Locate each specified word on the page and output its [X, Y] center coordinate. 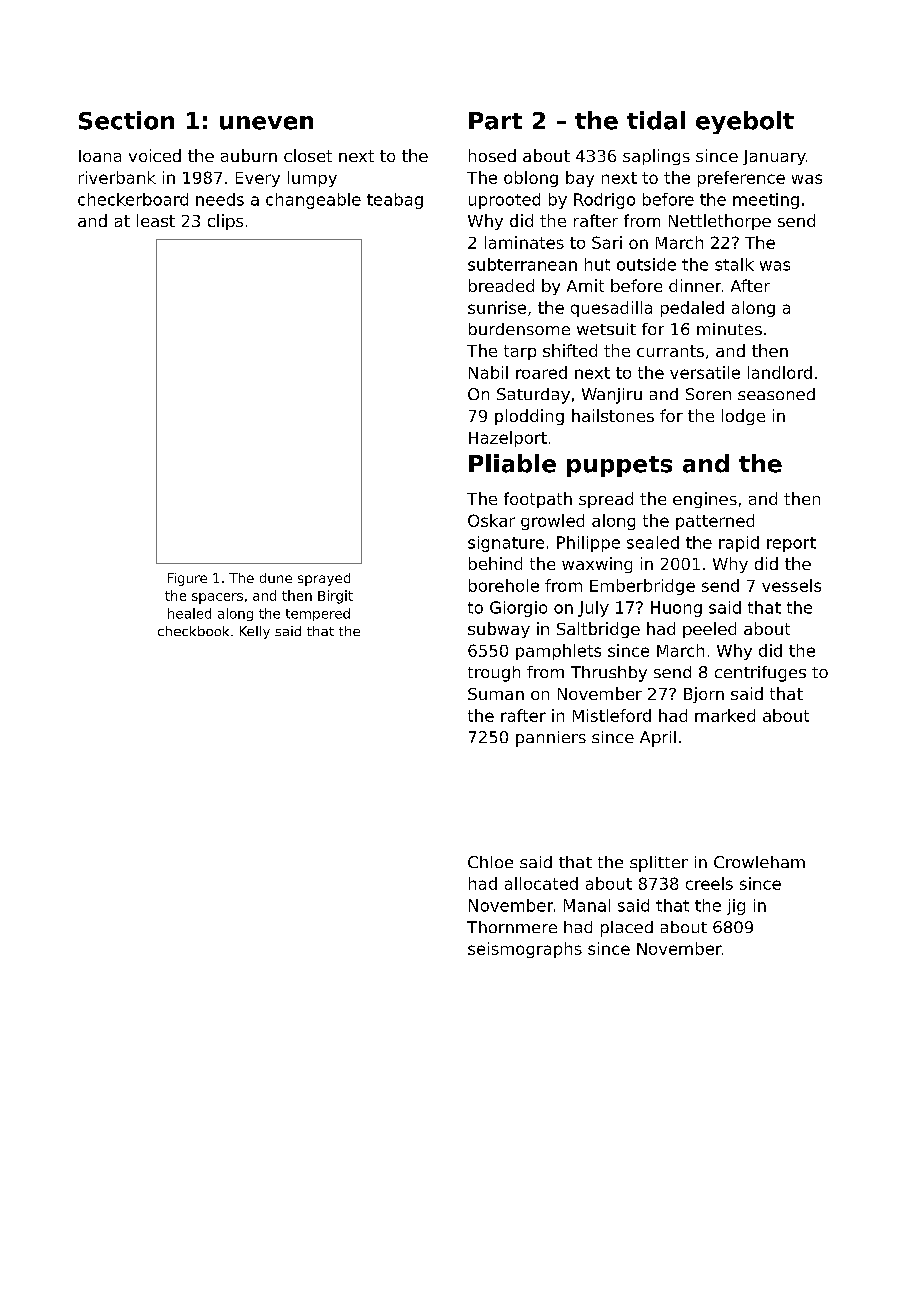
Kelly [255, 632]
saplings [656, 157]
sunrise [497, 307]
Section [126, 120]
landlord [780, 372]
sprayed [324, 579]
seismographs [525, 950]
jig [736, 907]
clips [225, 222]
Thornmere [512, 927]
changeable [313, 201]
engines [705, 500]
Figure [187, 579]
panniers [551, 739]
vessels [791, 585]
